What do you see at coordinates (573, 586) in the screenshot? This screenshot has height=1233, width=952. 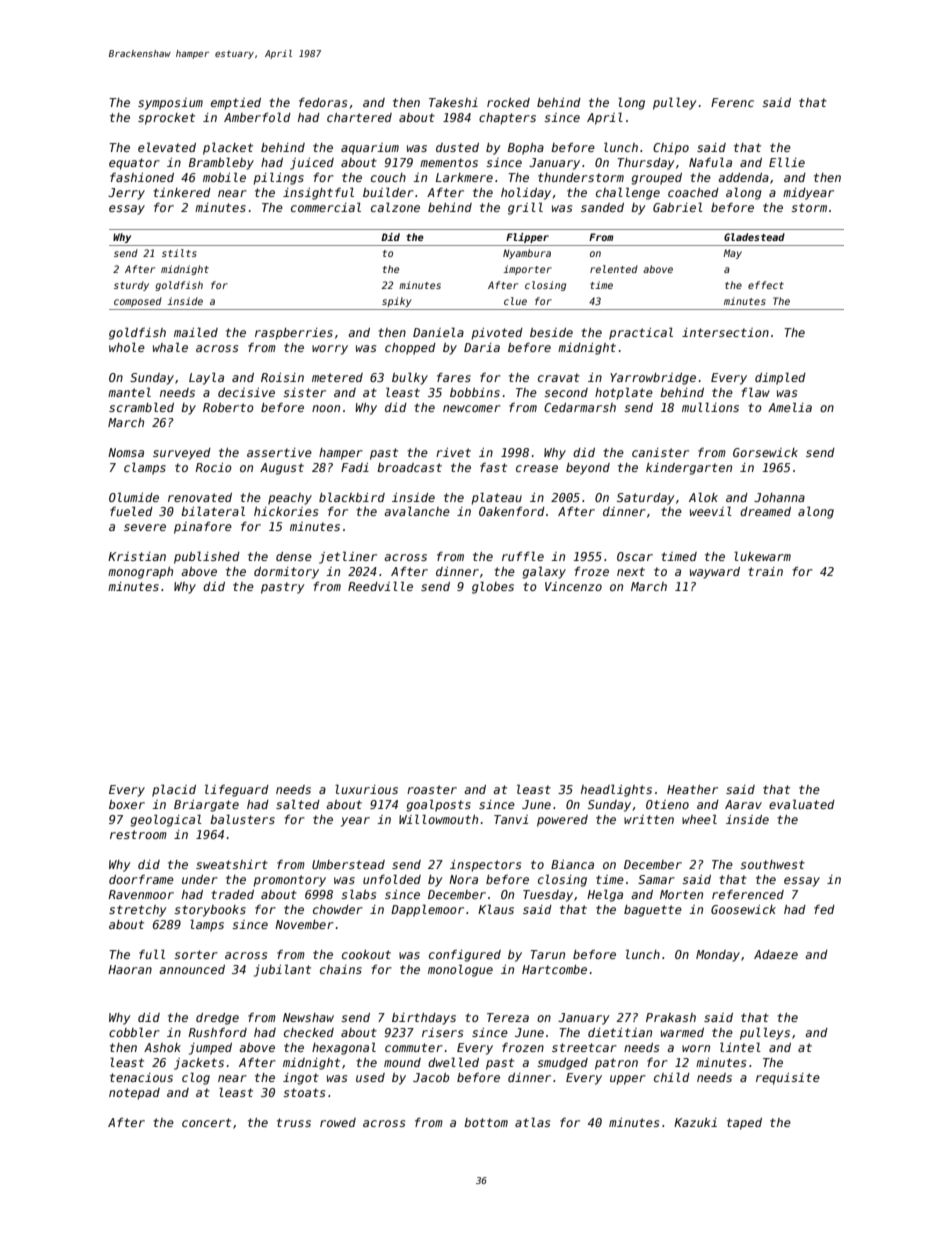 I see `Vincenzo` at bounding box center [573, 586].
